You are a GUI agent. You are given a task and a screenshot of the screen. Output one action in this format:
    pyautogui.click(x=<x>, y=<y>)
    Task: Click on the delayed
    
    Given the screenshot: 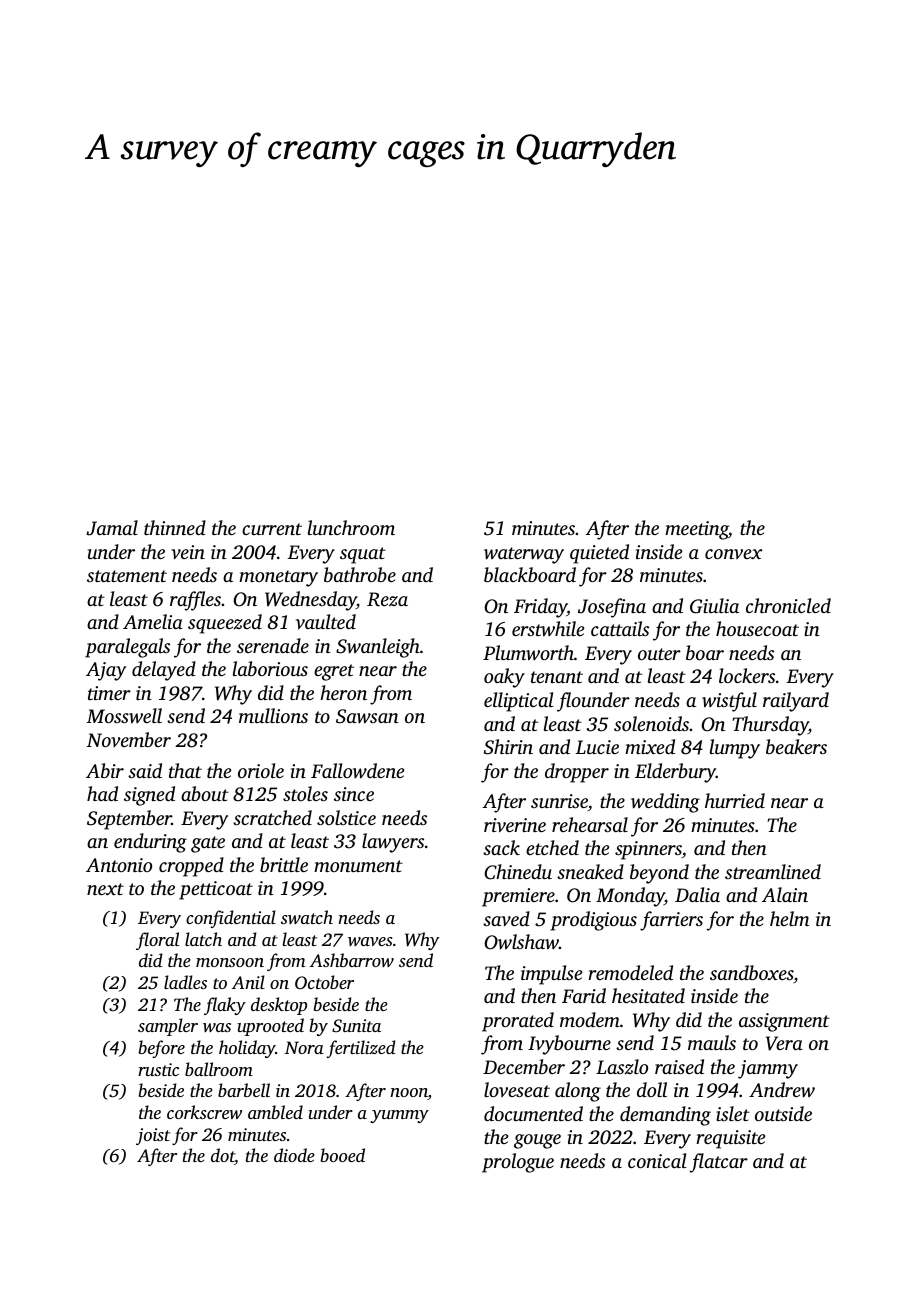 What is the action you would take?
    pyautogui.click(x=164, y=671)
